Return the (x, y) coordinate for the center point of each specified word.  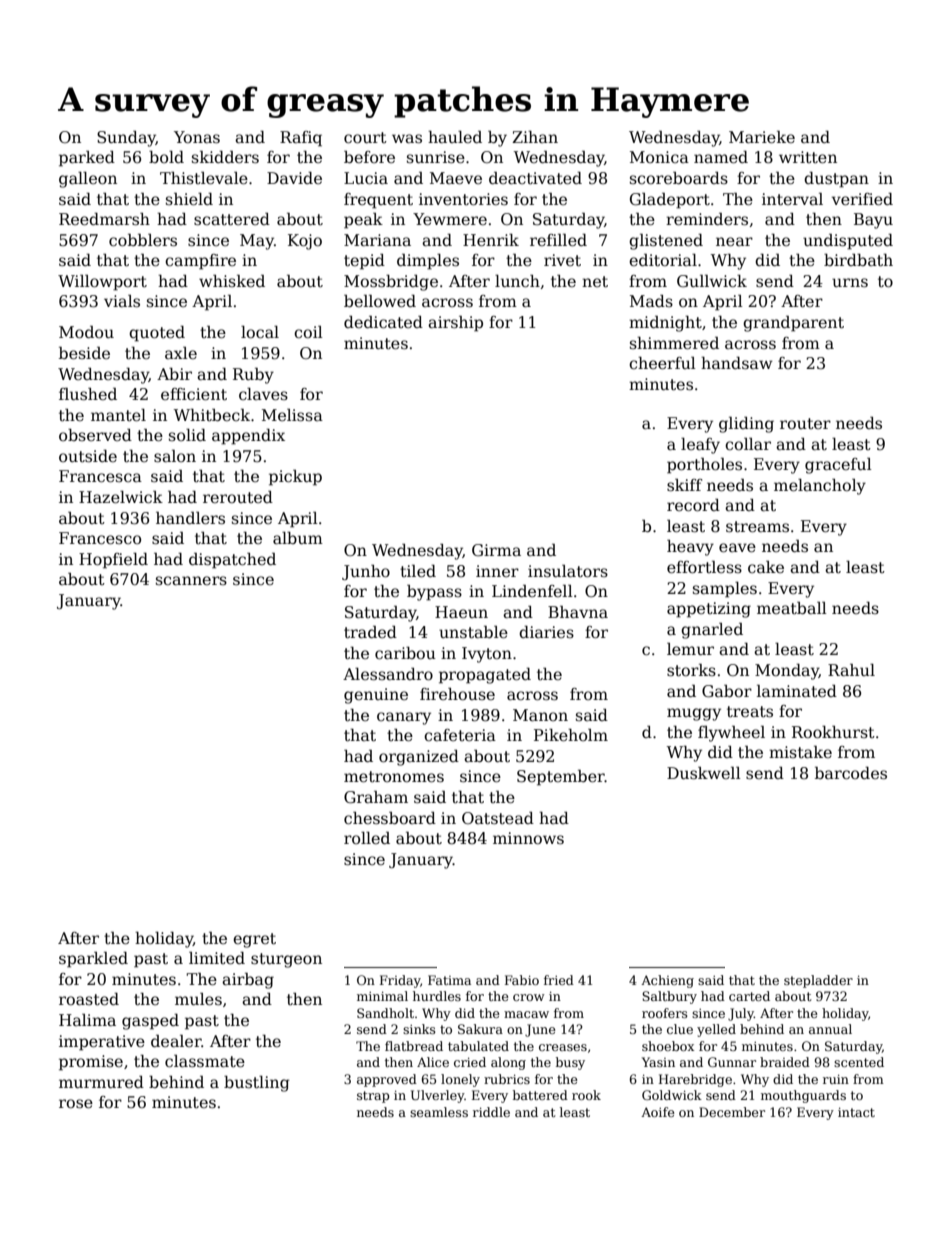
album (298, 538)
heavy (690, 547)
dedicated (383, 322)
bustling (256, 1084)
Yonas (197, 137)
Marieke (762, 137)
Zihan (535, 137)
